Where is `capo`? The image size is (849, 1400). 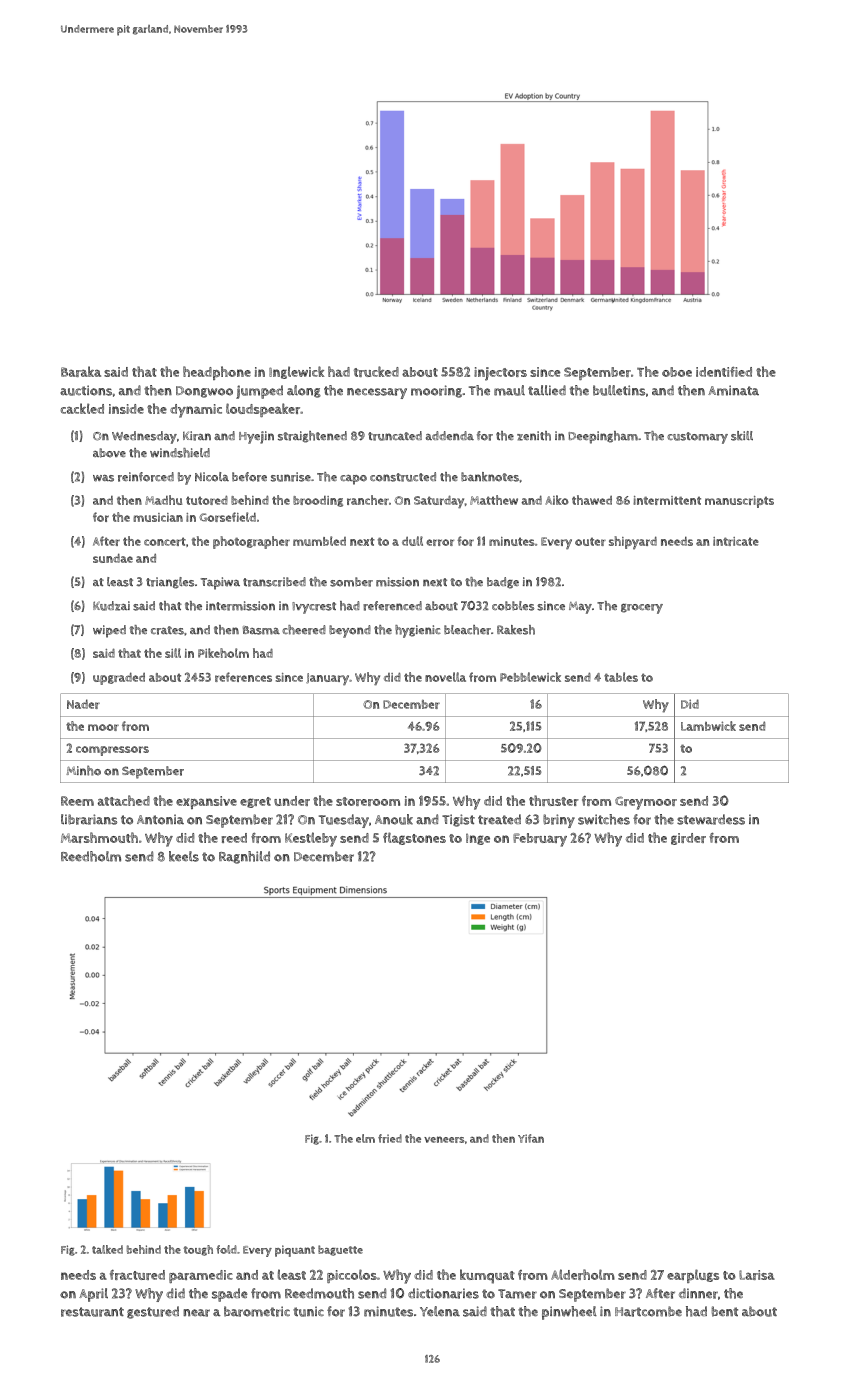 capo is located at coordinates (353, 480).
